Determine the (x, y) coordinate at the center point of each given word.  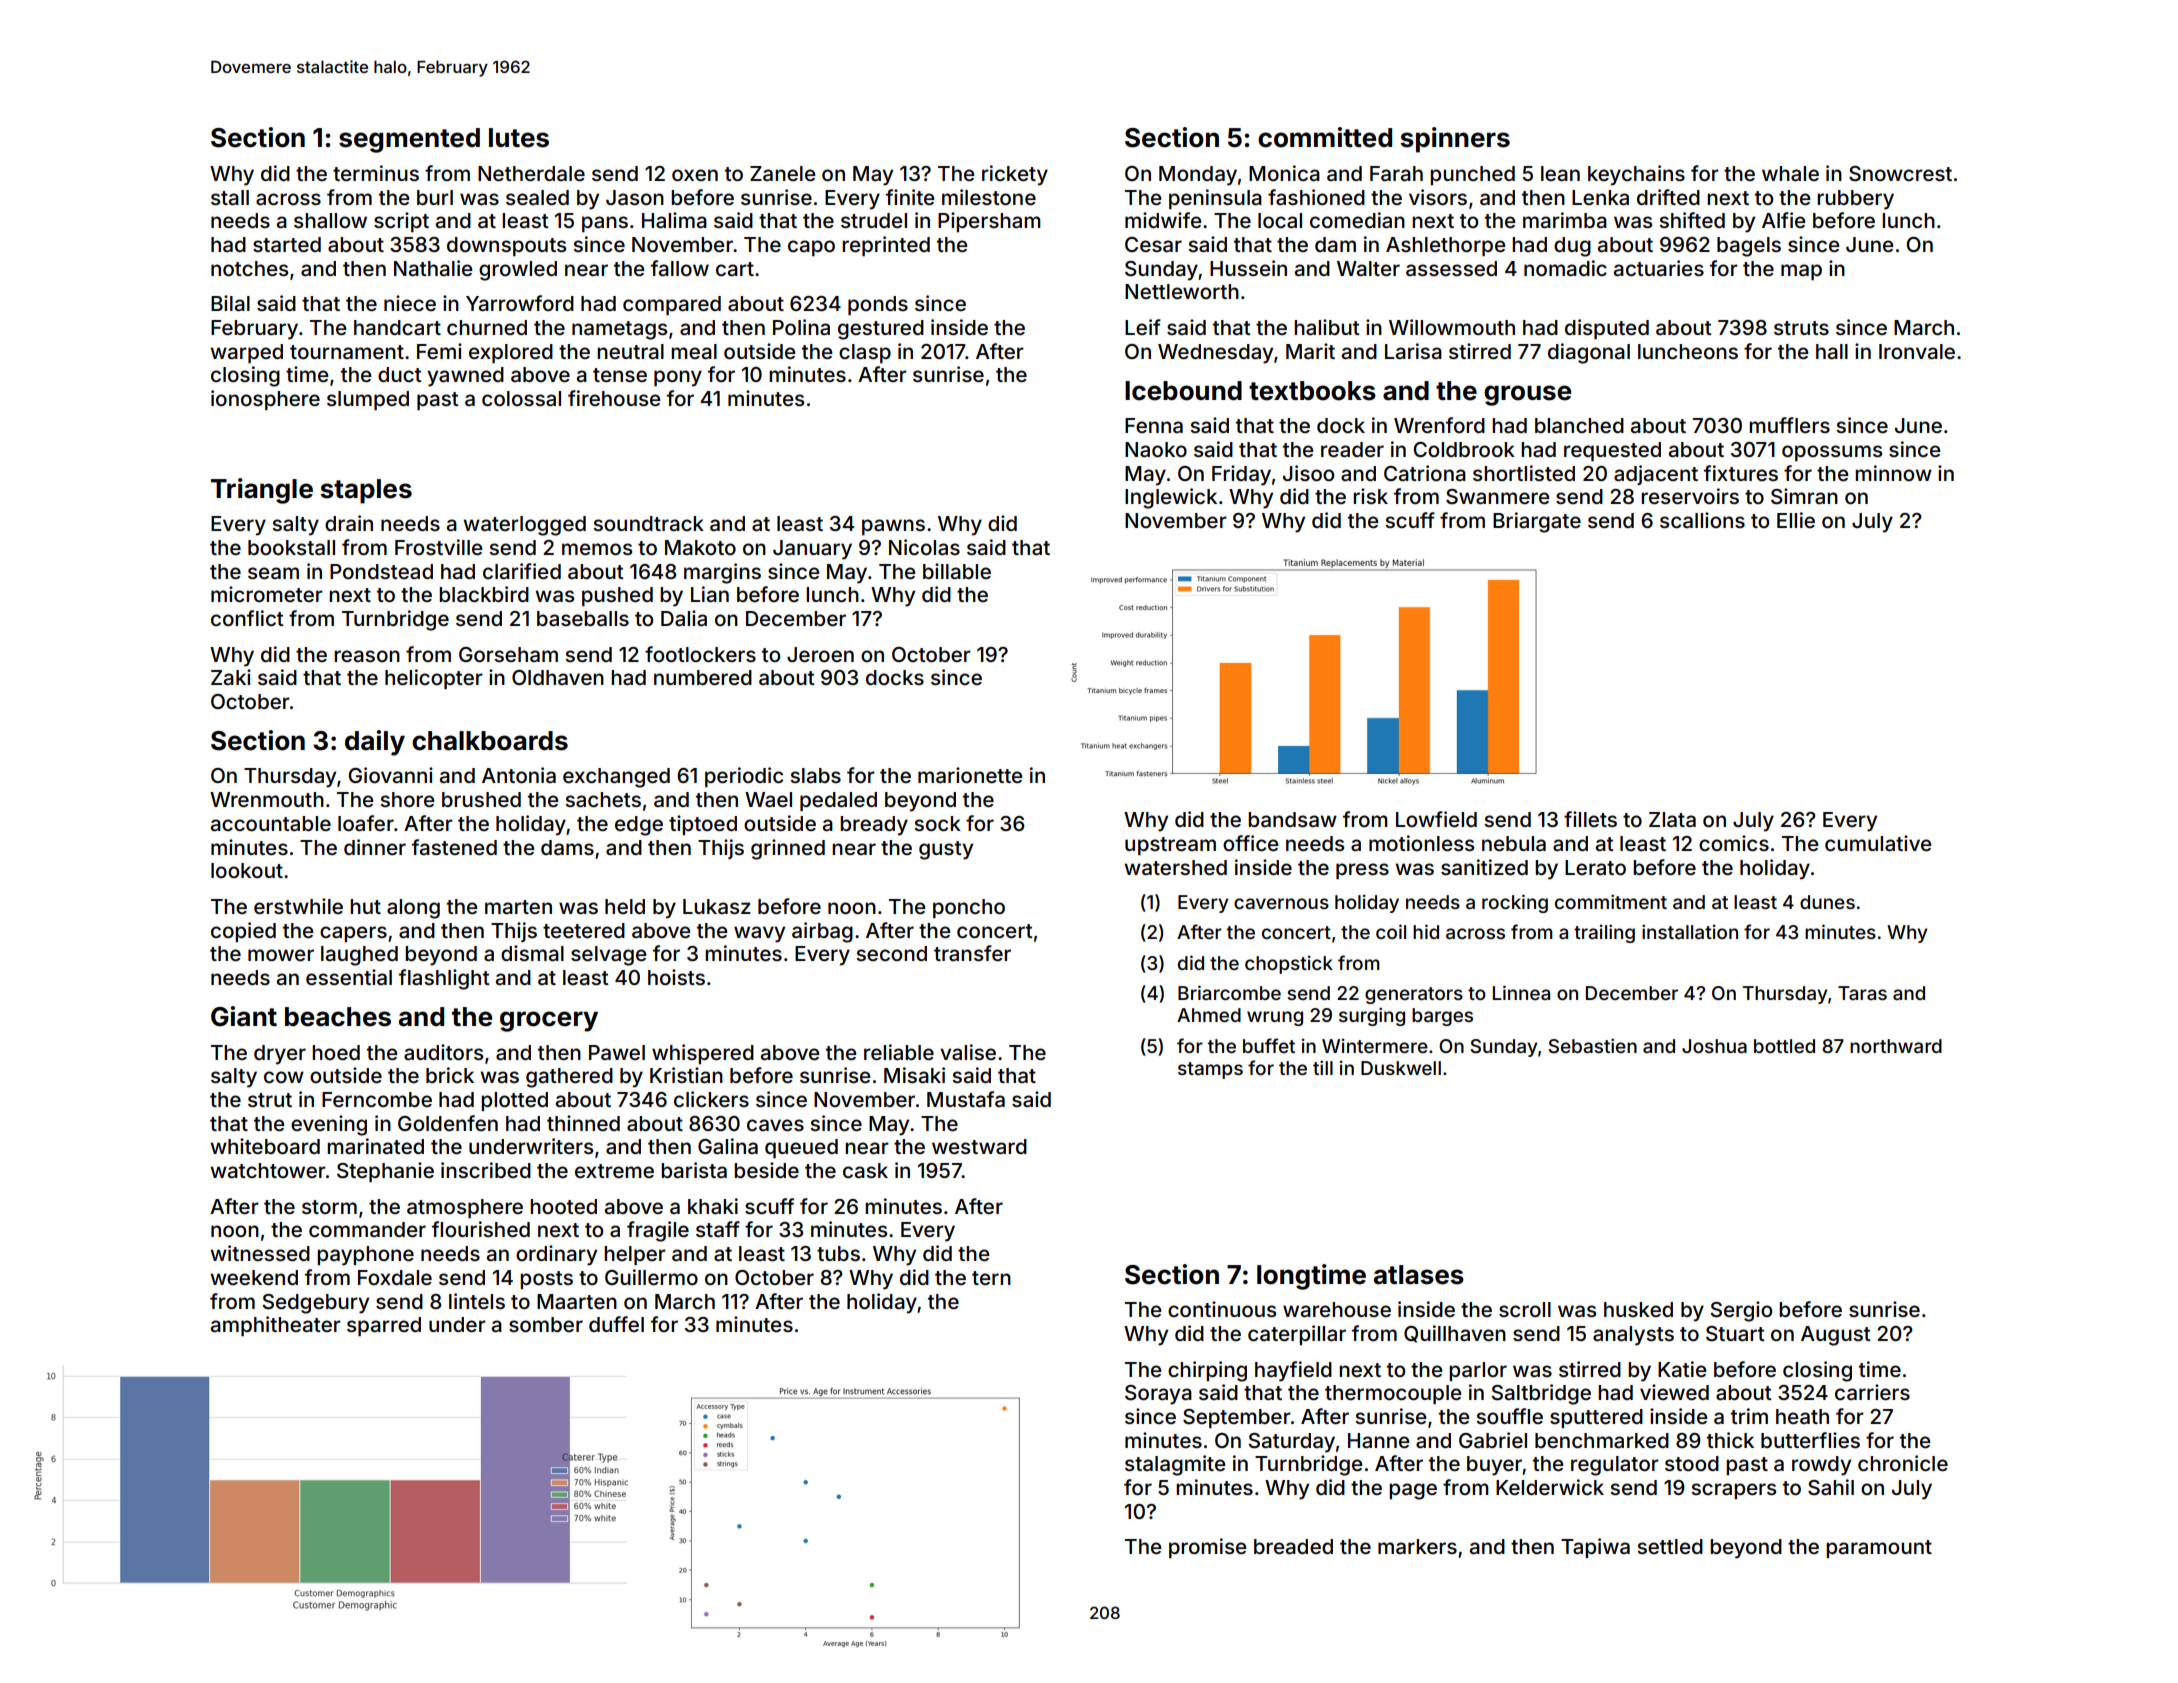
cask (865, 1170)
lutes (519, 138)
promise (1208, 1548)
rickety (1015, 175)
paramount (1879, 1549)
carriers (1872, 1392)
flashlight (444, 979)
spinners (1455, 140)
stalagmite (1175, 1465)
